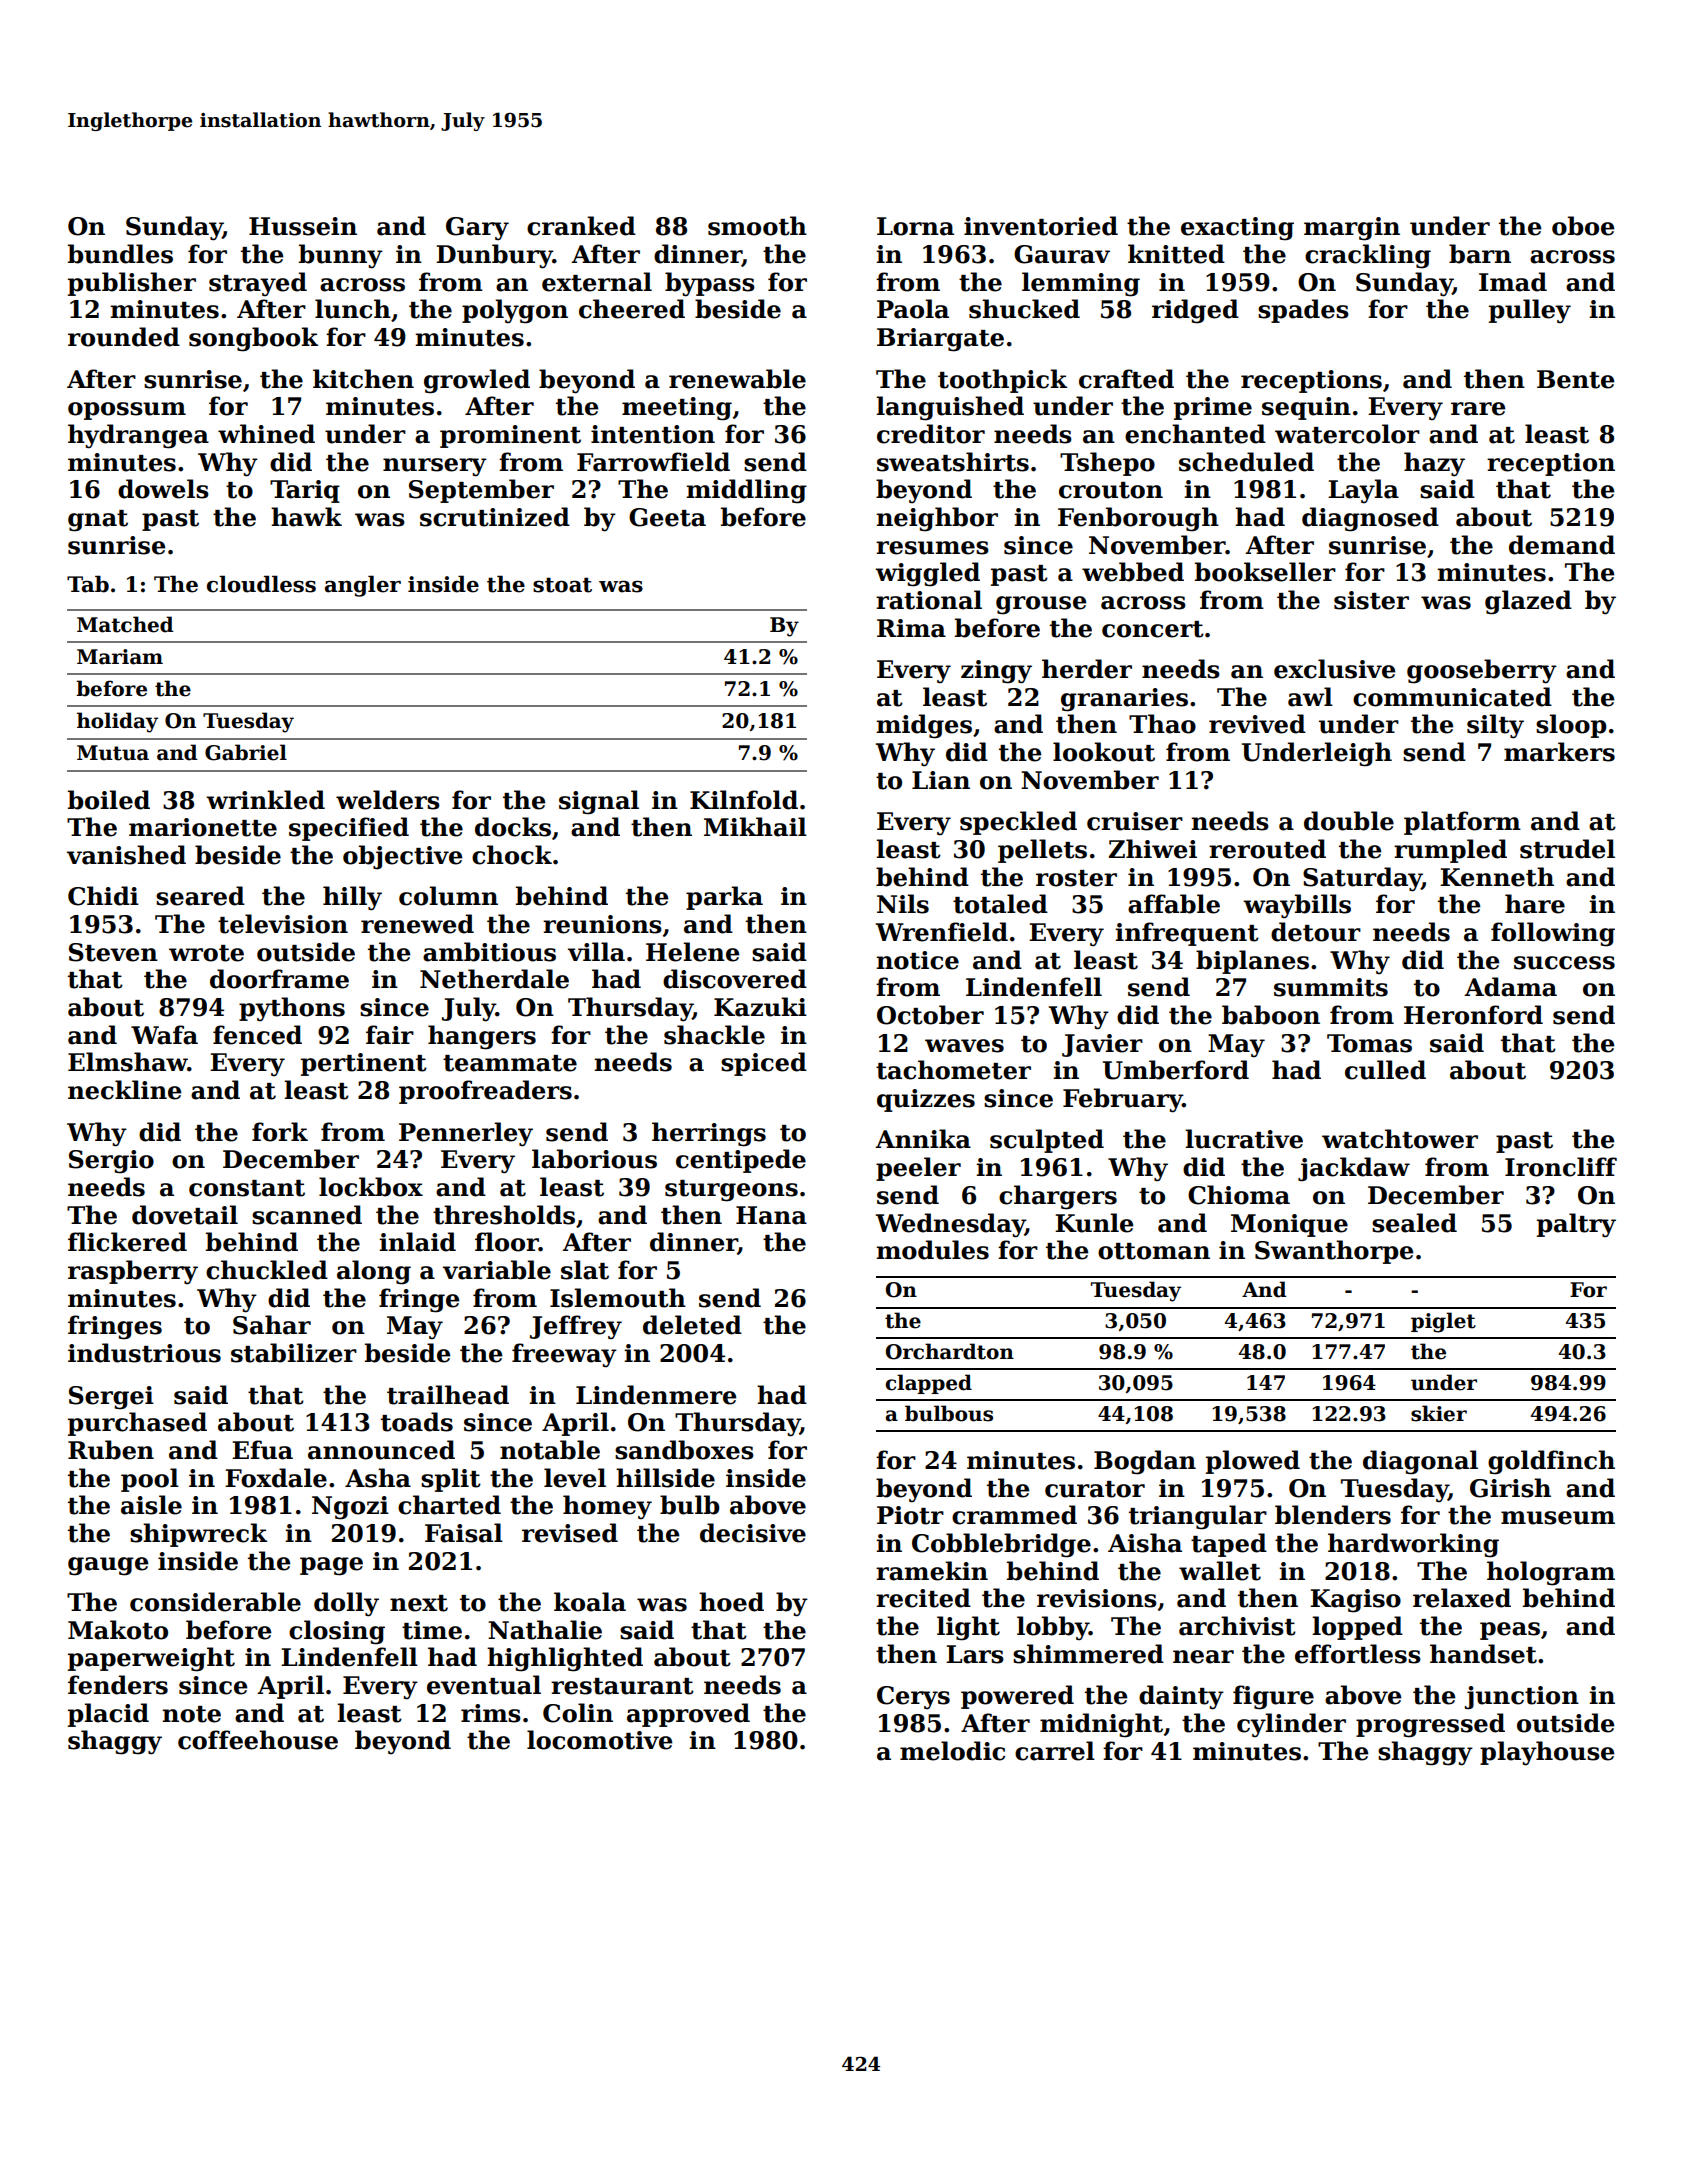  Describe the element at coordinates (1097, 1598) in the screenshot. I see `revisions` at that location.
